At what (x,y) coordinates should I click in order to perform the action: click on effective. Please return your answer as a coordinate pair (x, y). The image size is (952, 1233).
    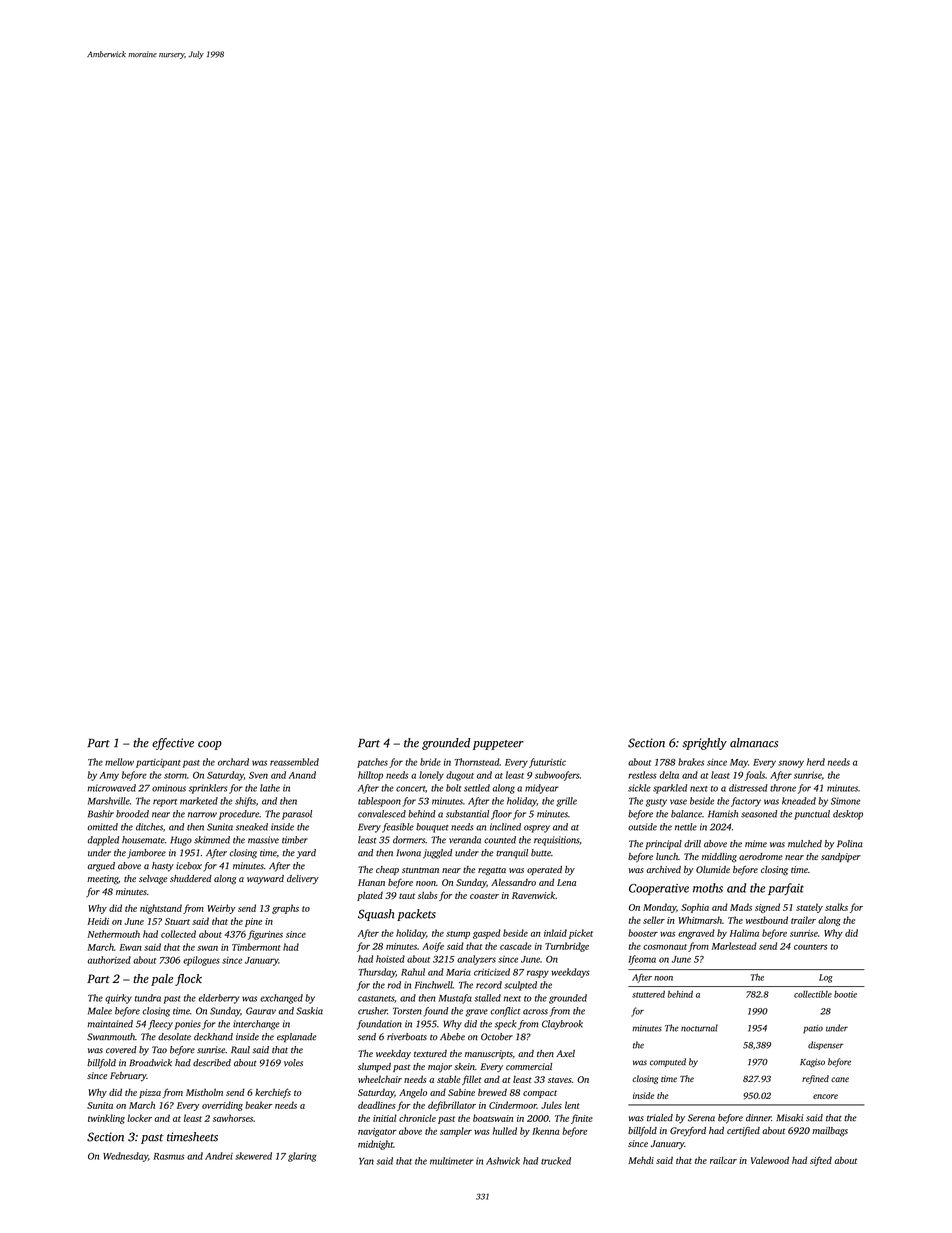
    Looking at the image, I should click on (173, 744).
